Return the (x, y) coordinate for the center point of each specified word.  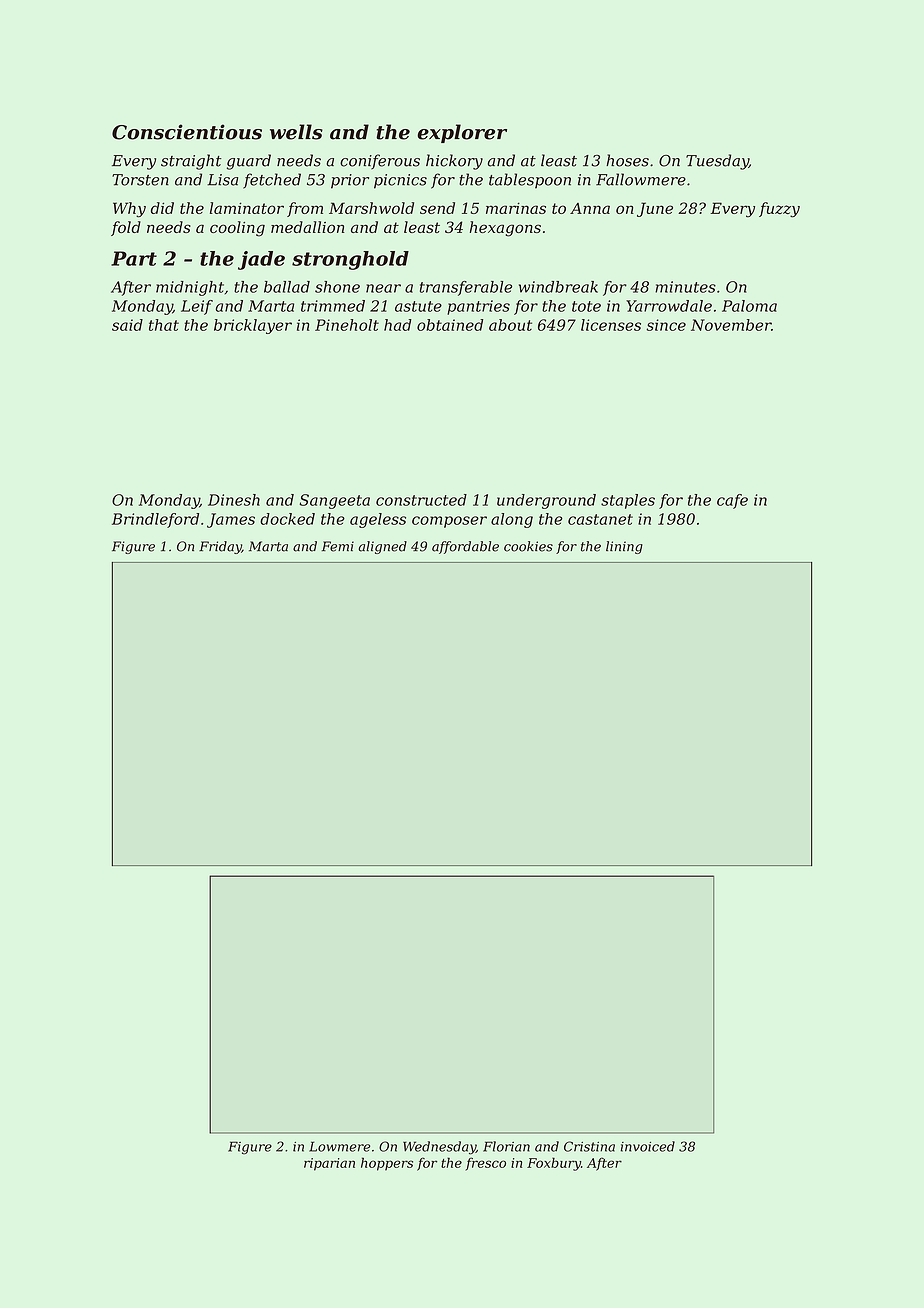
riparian (329, 1164)
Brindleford (155, 520)
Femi (338, 546)
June (655, 209)
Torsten (140, 180)
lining (624, 547)
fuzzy (779, 210)
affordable (465, 547)
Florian (506, 1146)
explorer (462, 133)
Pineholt (347, 325)
